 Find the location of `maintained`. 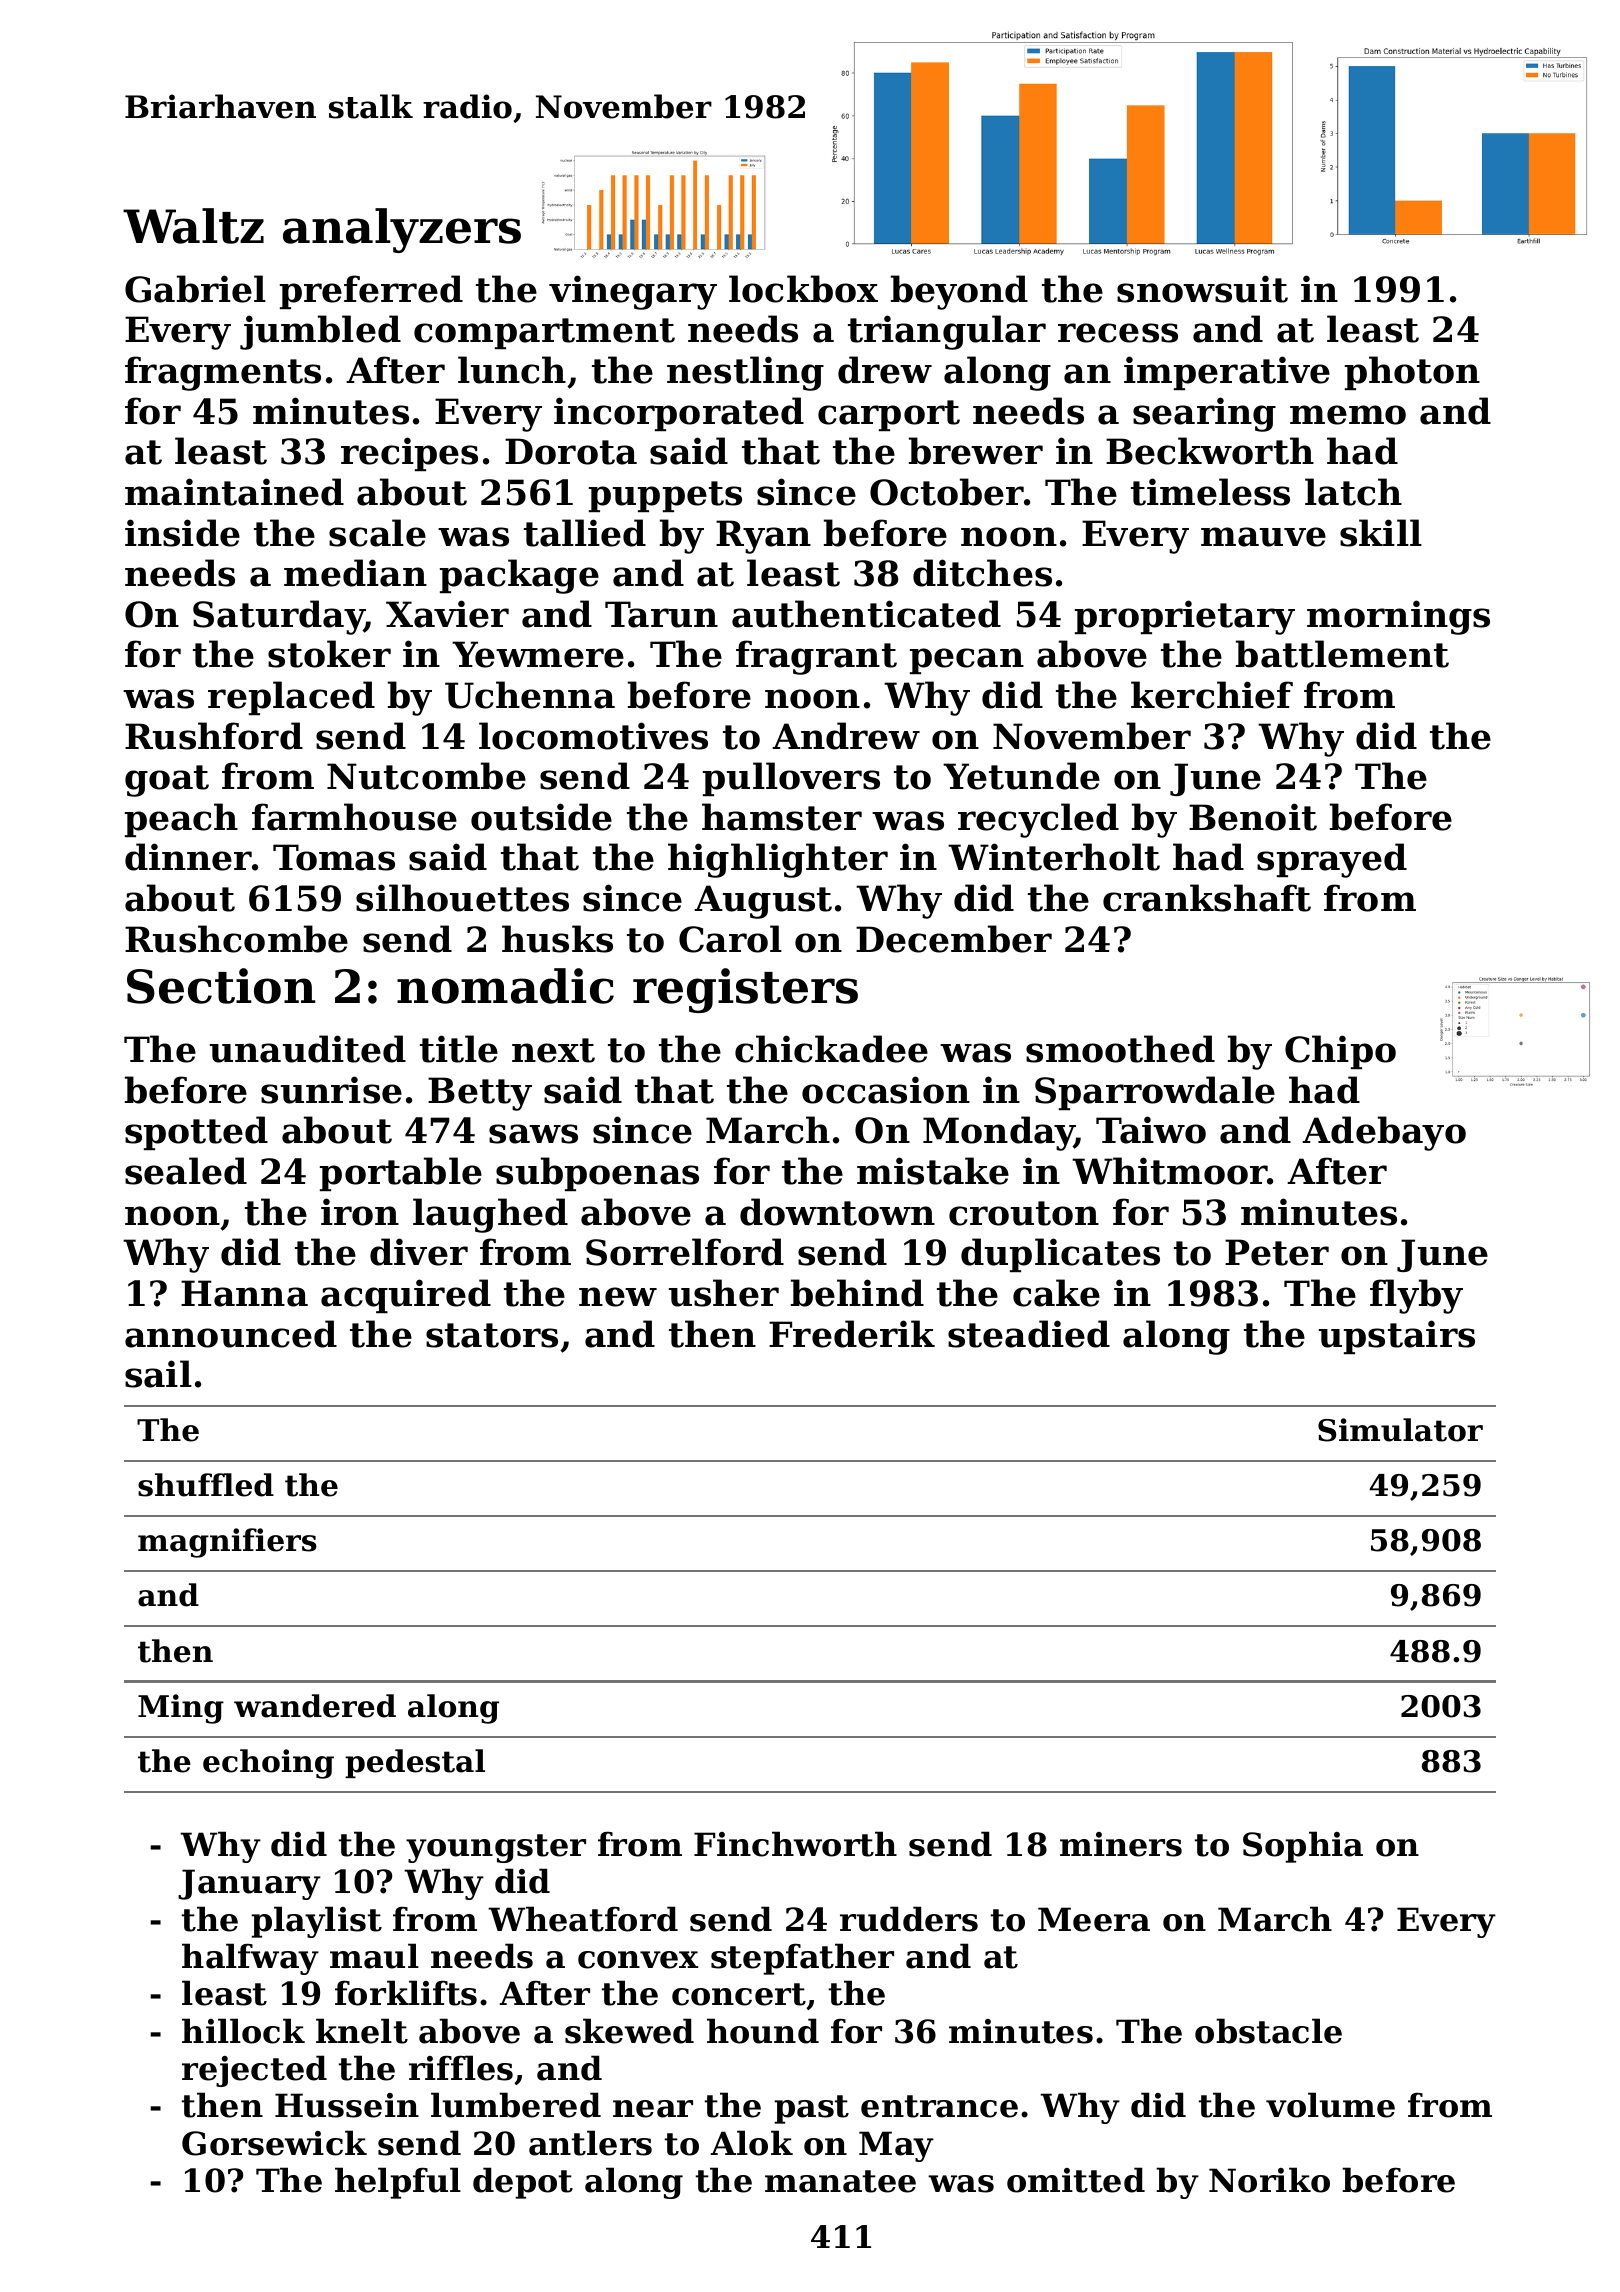

maintained is located at coordinates (234, 492).
